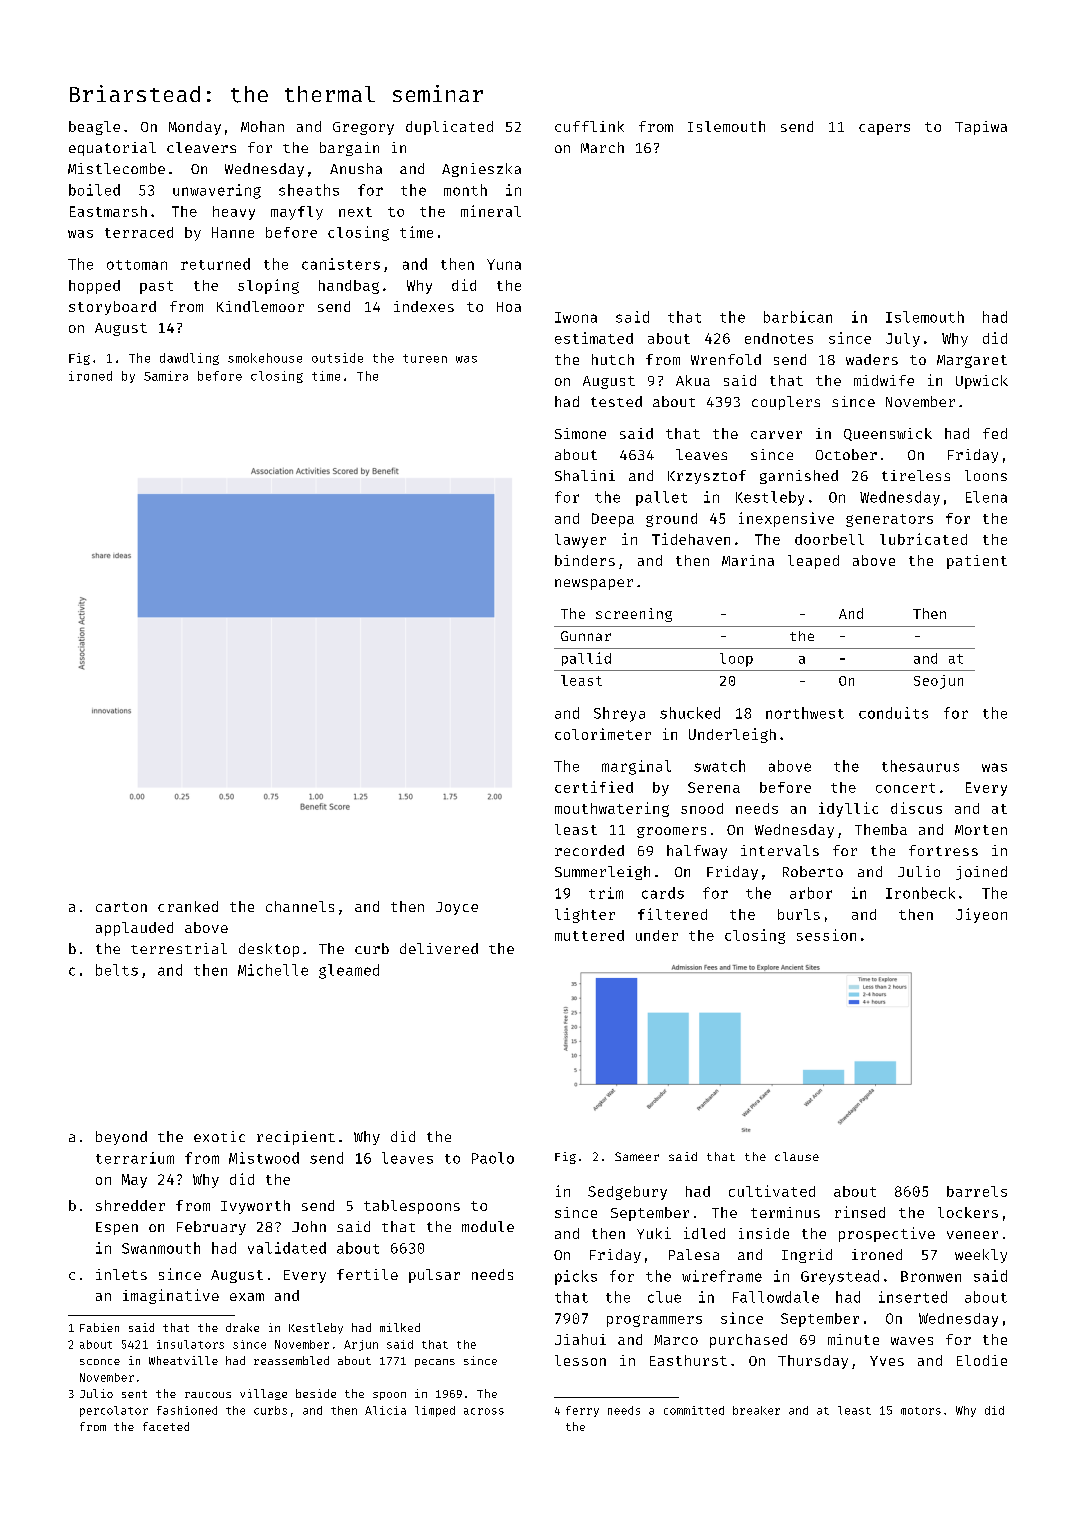  Describe the element at coordinates (435, 1411) in the screenshot. I see `limped` at that location.
